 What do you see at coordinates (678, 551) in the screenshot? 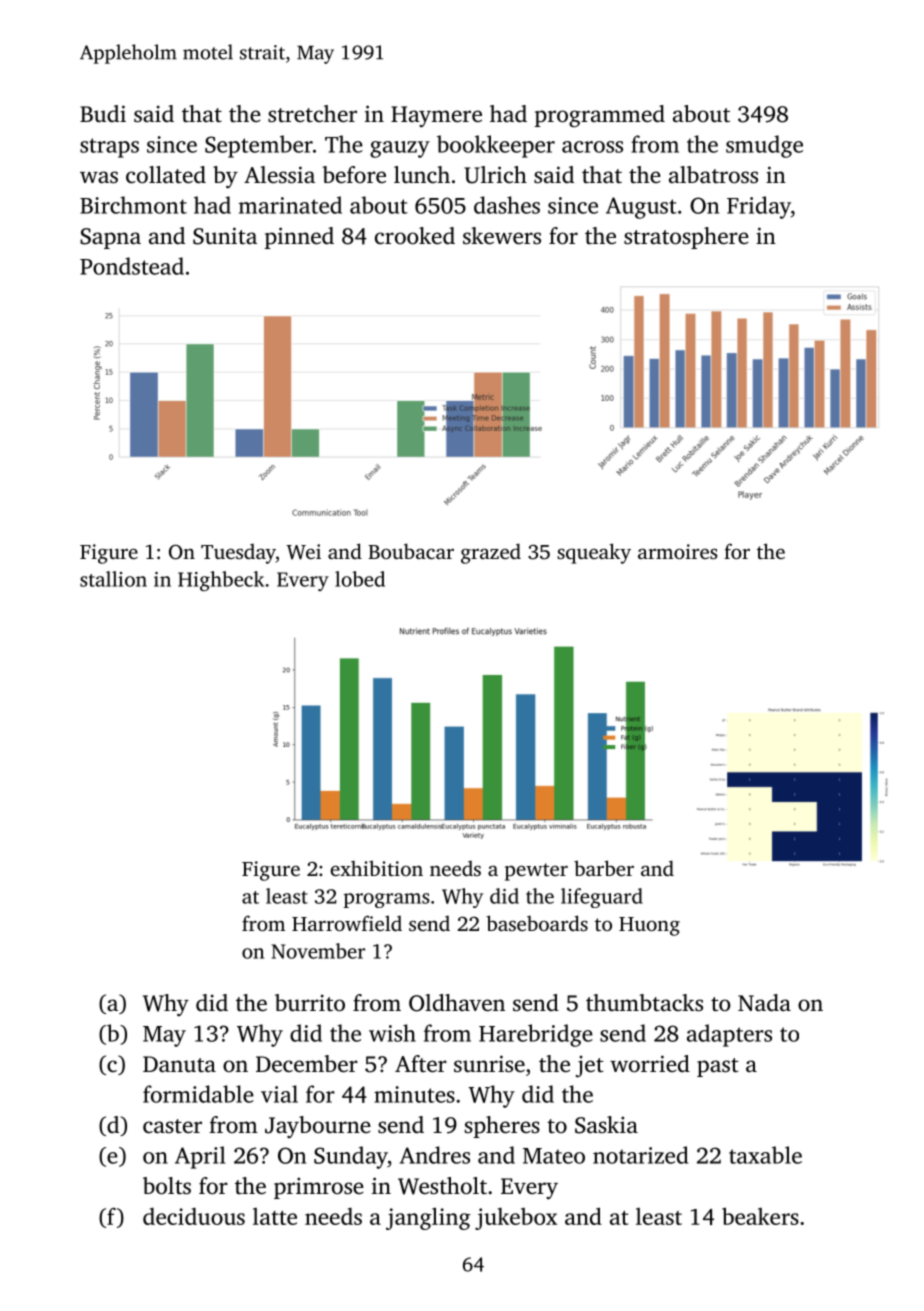
I see `armoires` at bounding box center [678, 551].
